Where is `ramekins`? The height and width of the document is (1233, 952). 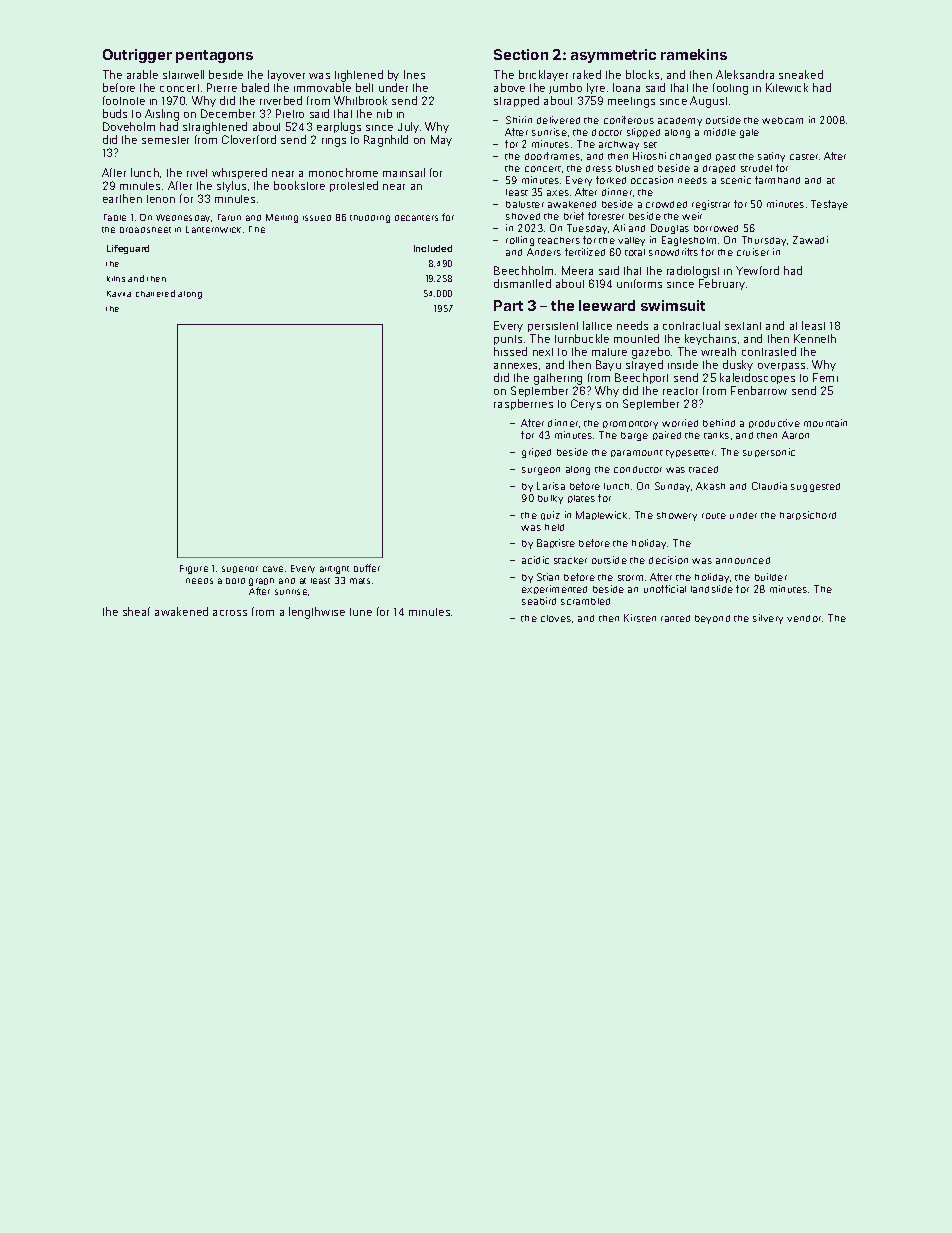
ramekins is located at coordinates (694, 54).
